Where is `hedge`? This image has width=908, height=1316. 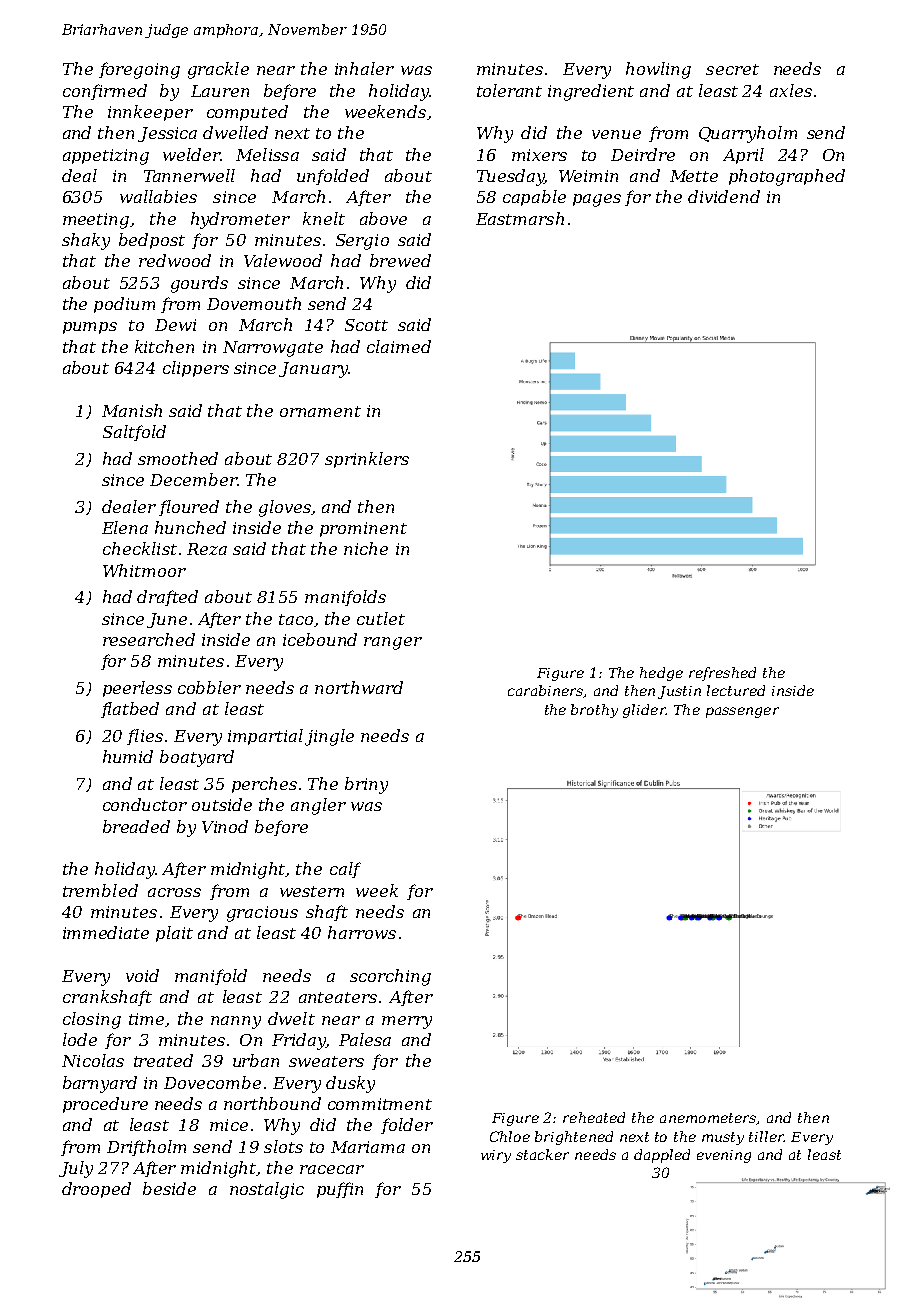
hedge is located at coordinates (661, 674).
